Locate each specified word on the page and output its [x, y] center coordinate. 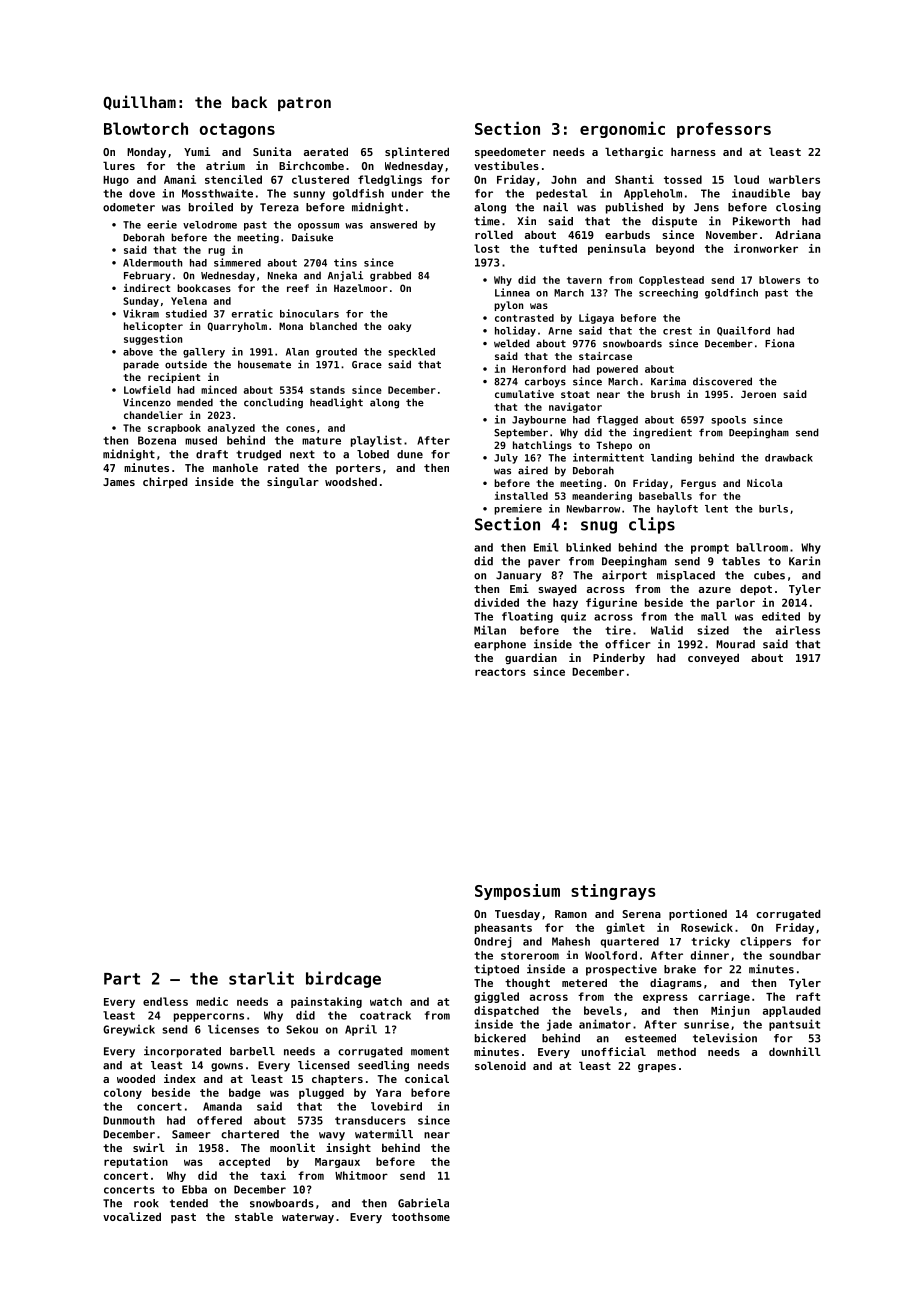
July [506, 459]
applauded [792, 1011]
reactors [500, 672]
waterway [308, 1218]
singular [293, 482]
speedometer [510, 152]
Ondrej [493, 942]
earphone [500, 645]
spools [728, 421]
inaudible [761, 193]
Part [122, 979]
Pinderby [619, 658]
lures [119, 165]
